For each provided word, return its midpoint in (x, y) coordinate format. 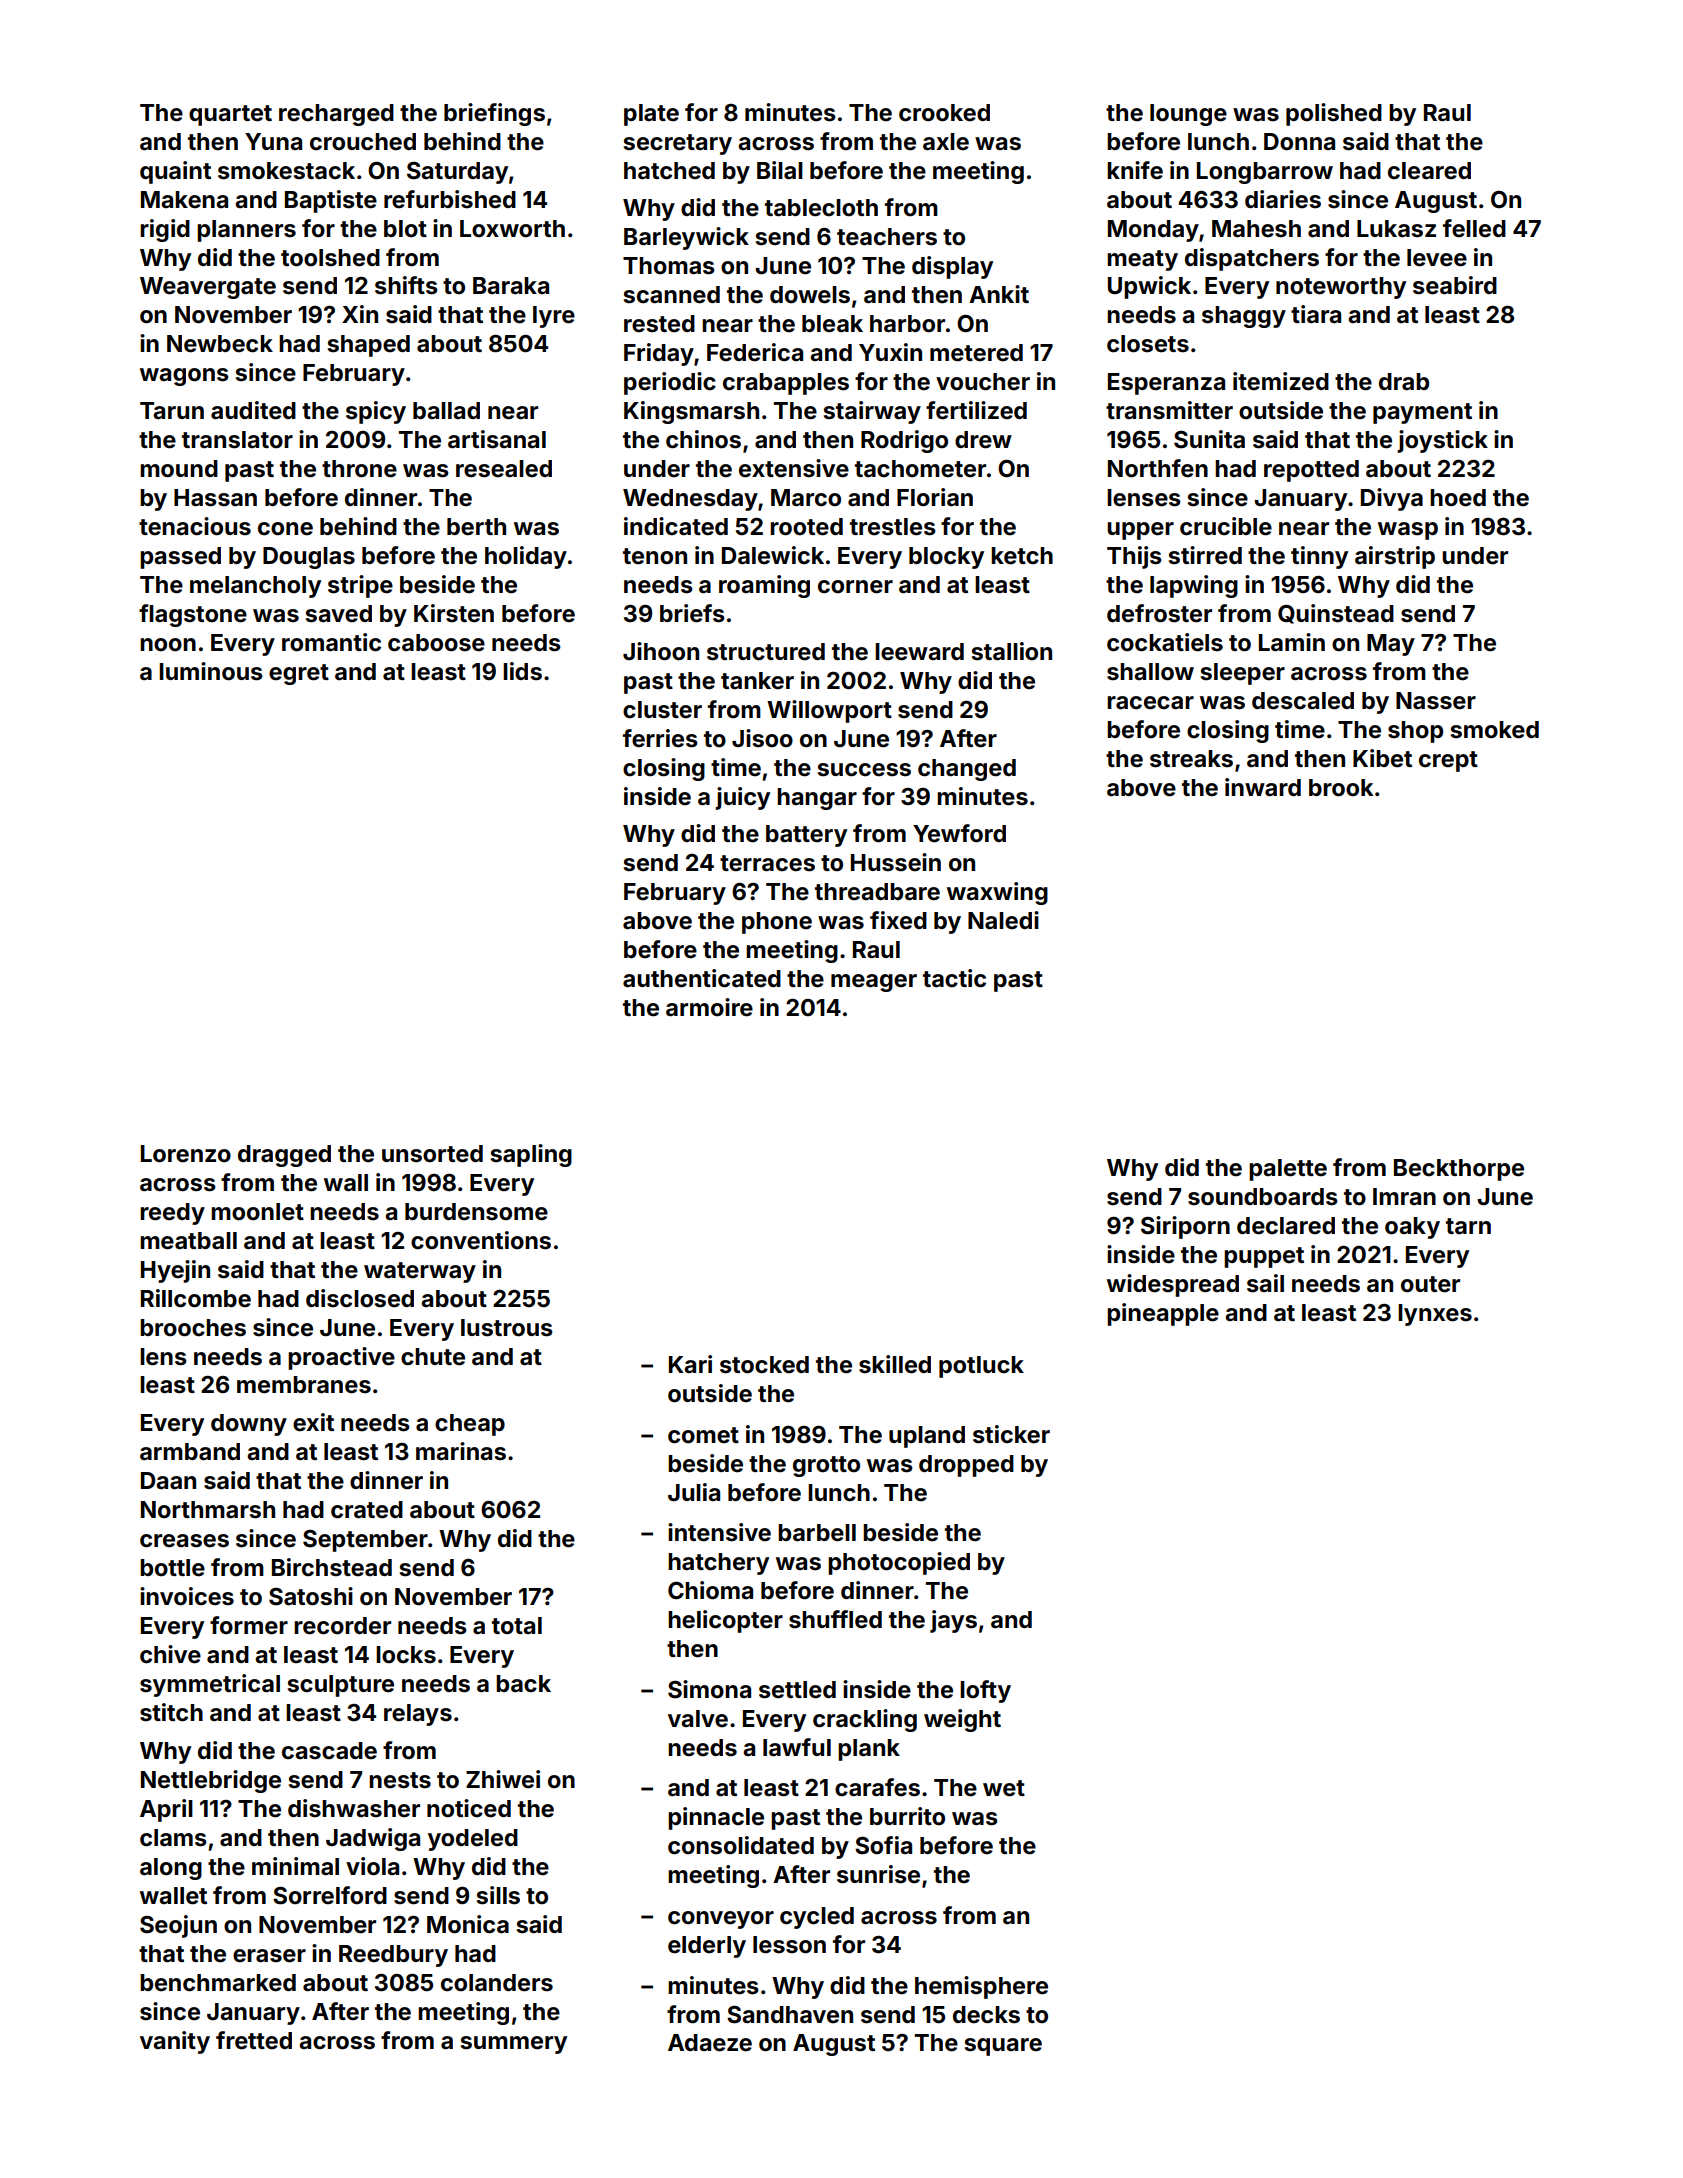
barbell (817, 1533)
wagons (184, 377)
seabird (1455, 285)
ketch (1022, 556)
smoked (1495, 730)
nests (400, 1780)
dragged (284, 1156)
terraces (767, 863)
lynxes (1435, 1315)
